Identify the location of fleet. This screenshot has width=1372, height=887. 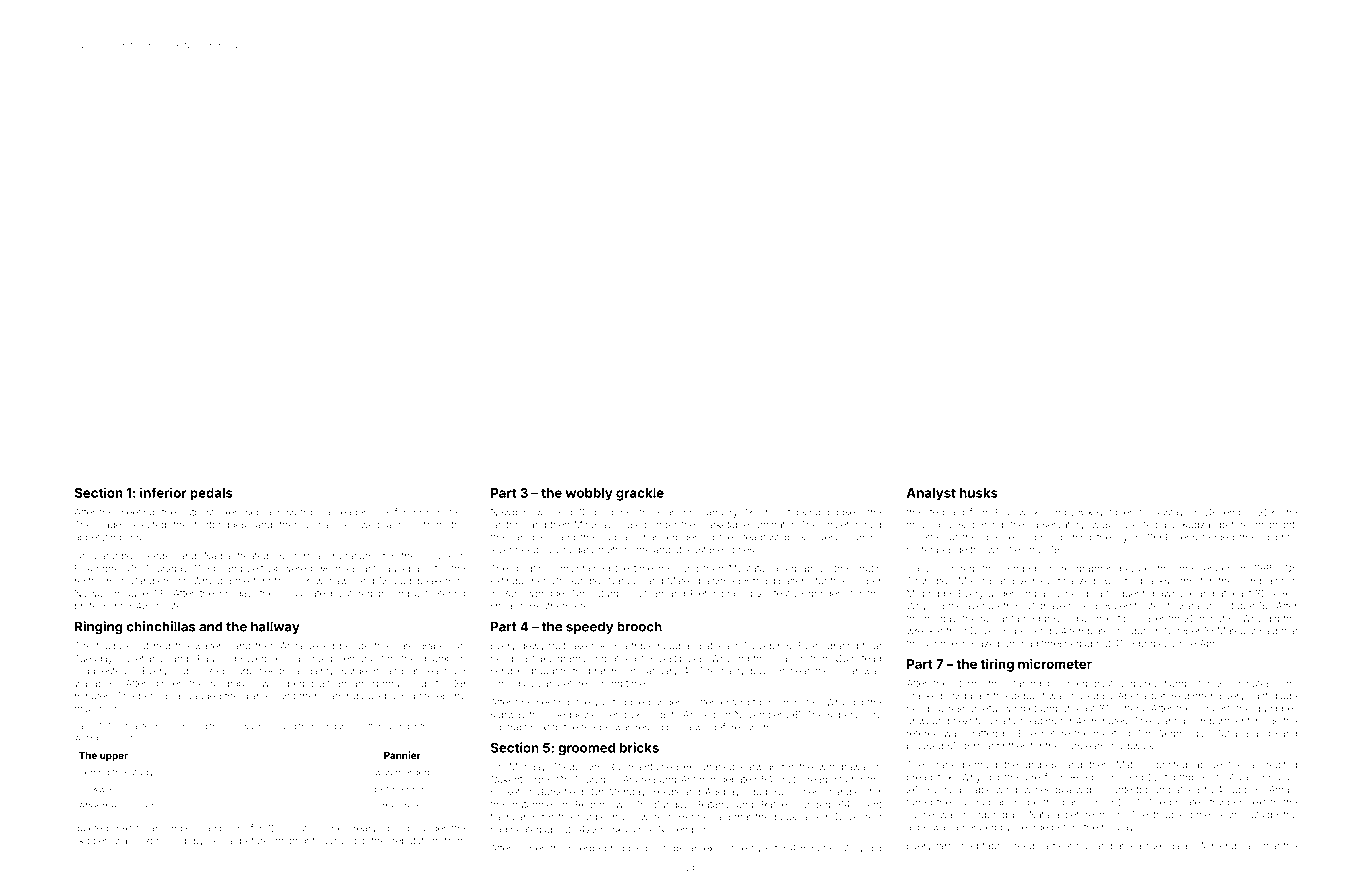
(1062, 846).
